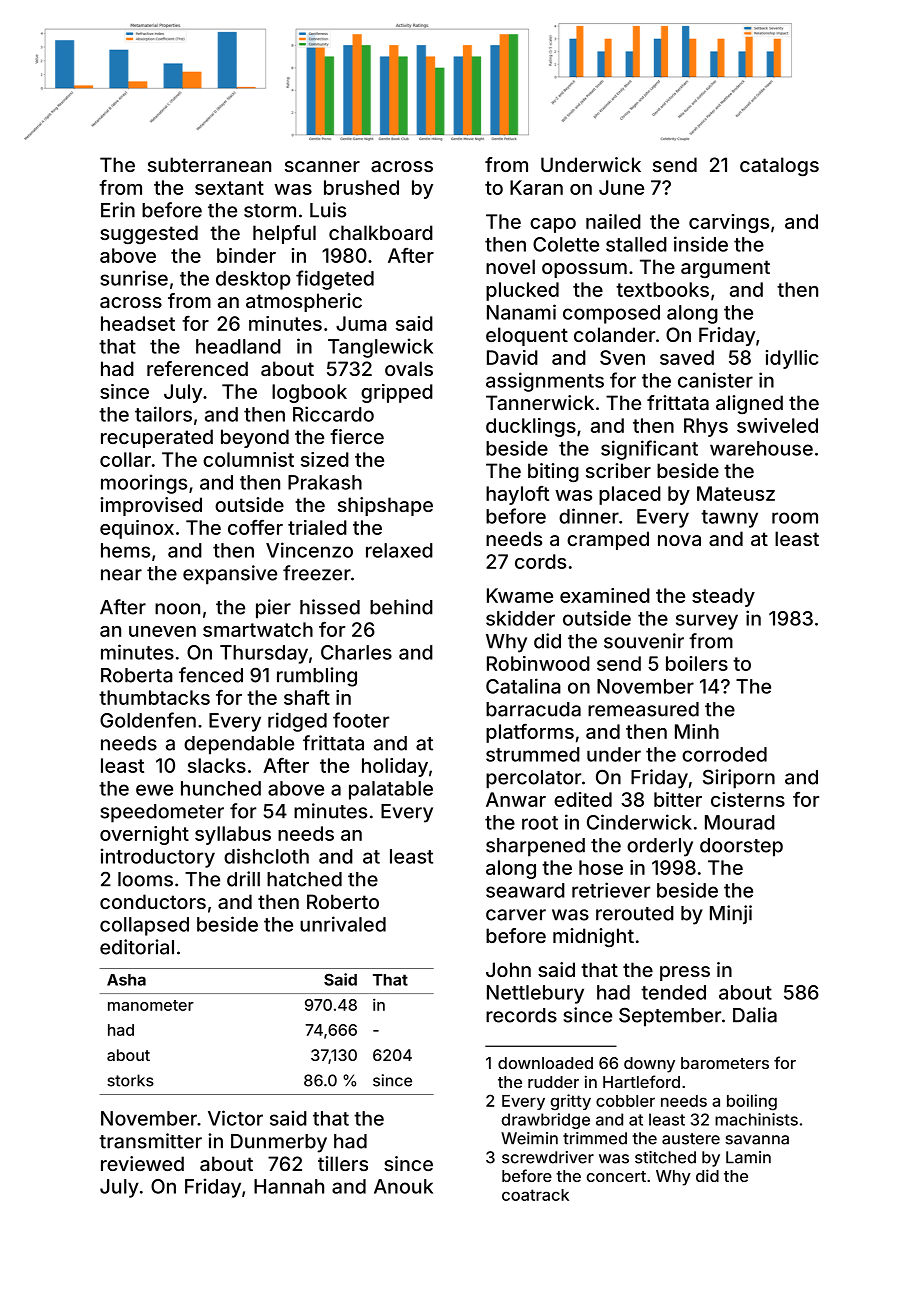  Describe the element at coordinates (535, 994) in the screenshot. I see `Nettlebury` at that location.
